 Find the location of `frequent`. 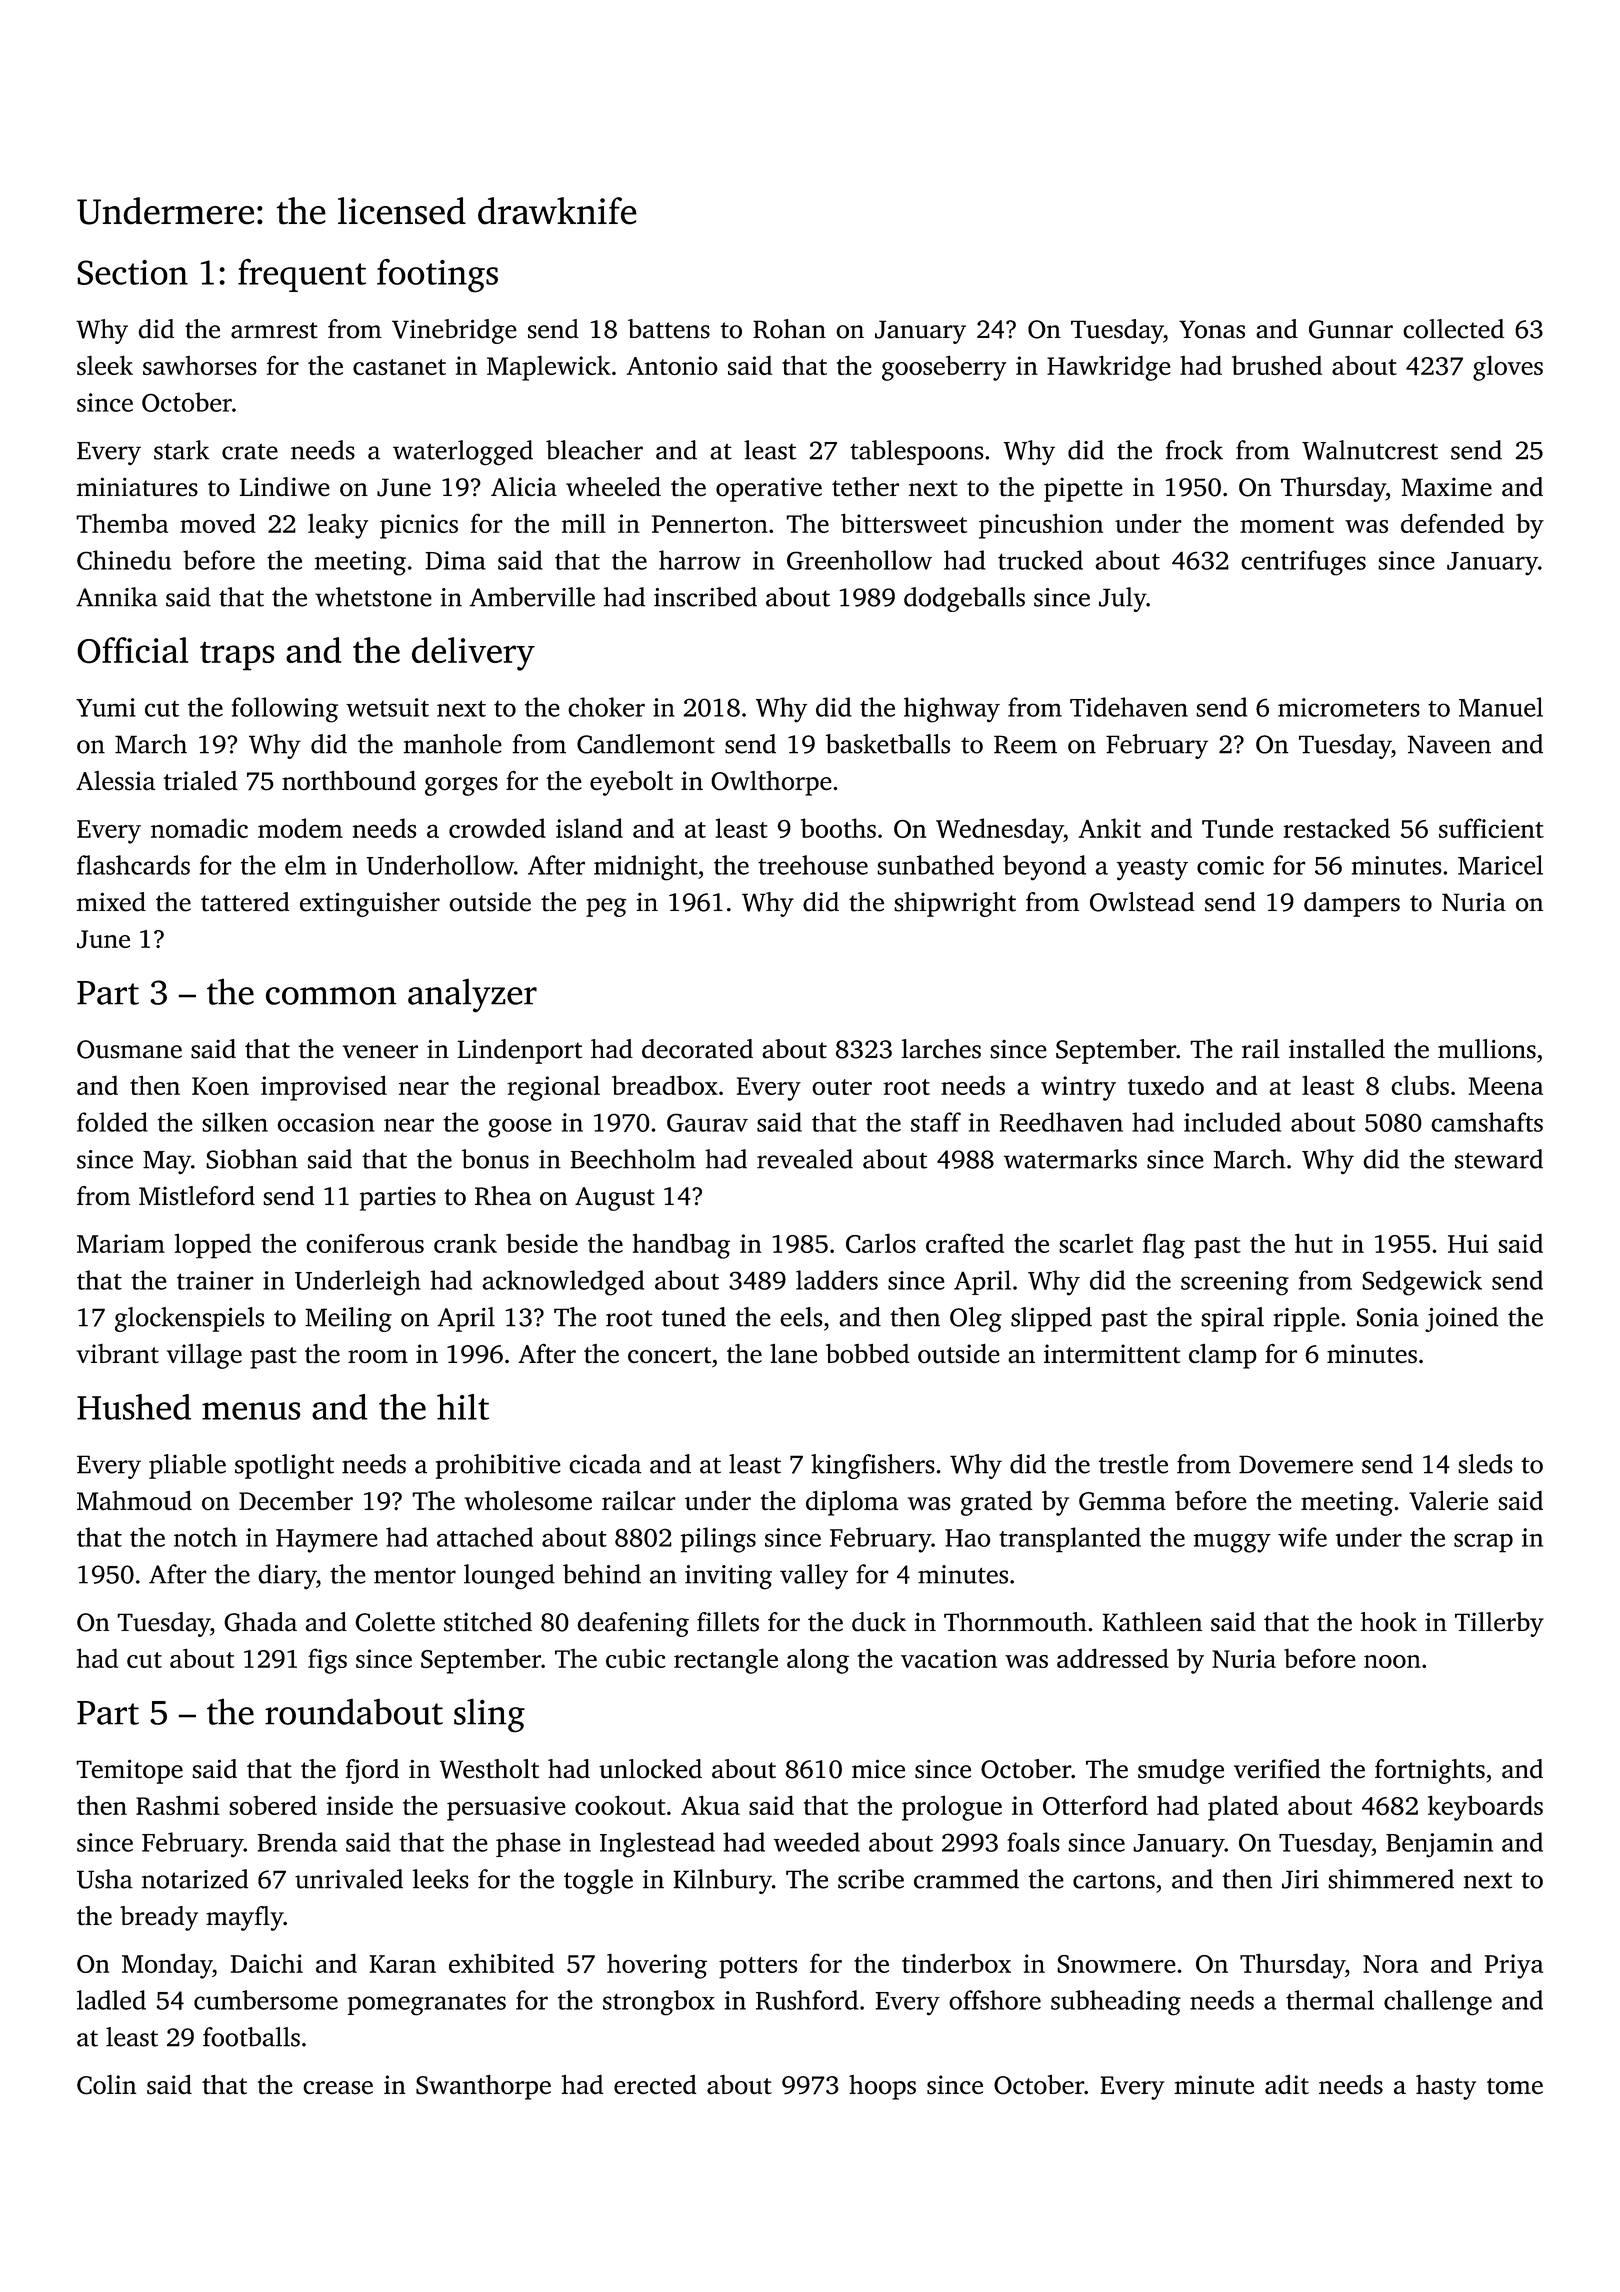

frequent is located at coordinates (302, 275).
